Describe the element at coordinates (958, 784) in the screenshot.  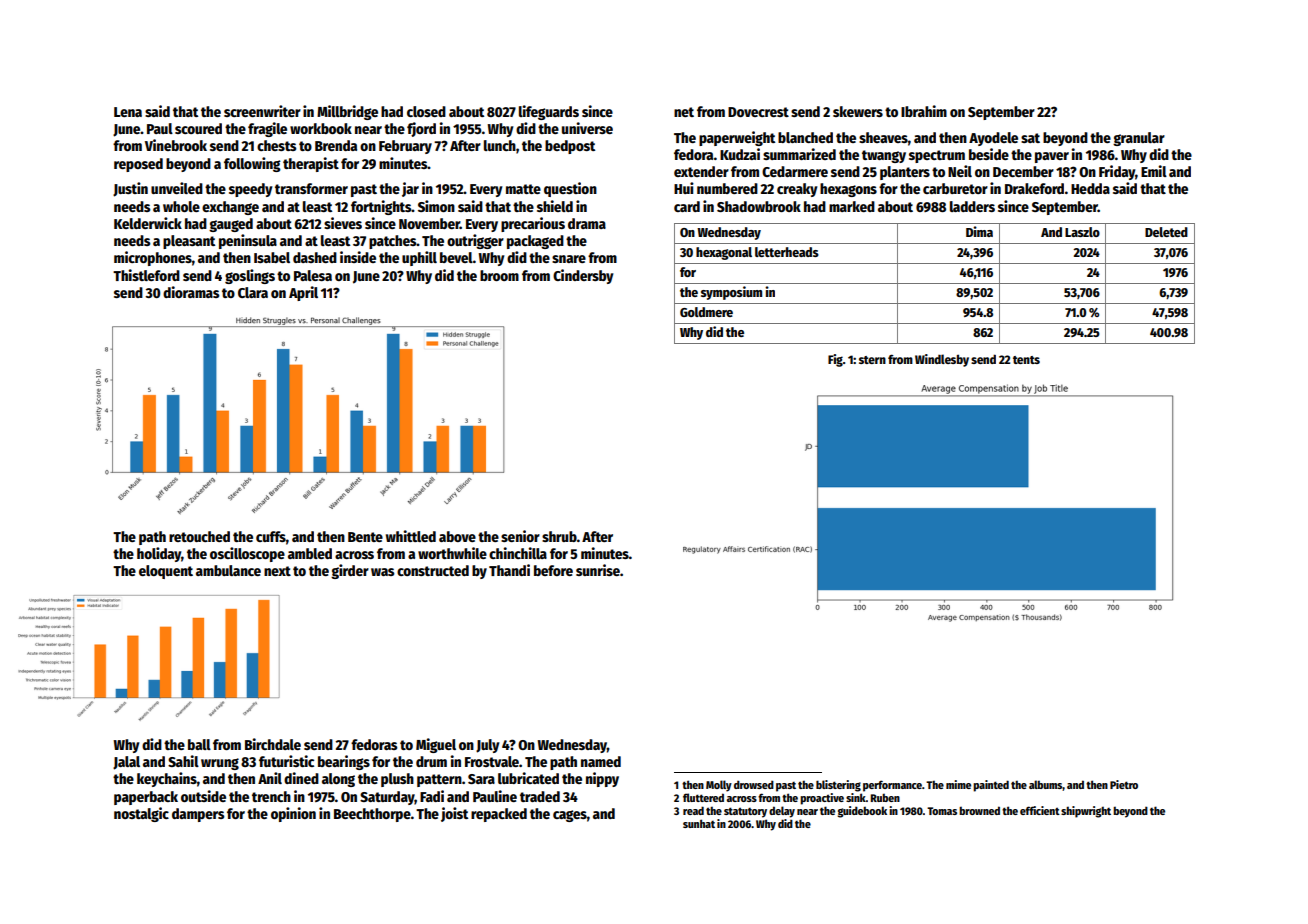
I see `mime` at that location.
